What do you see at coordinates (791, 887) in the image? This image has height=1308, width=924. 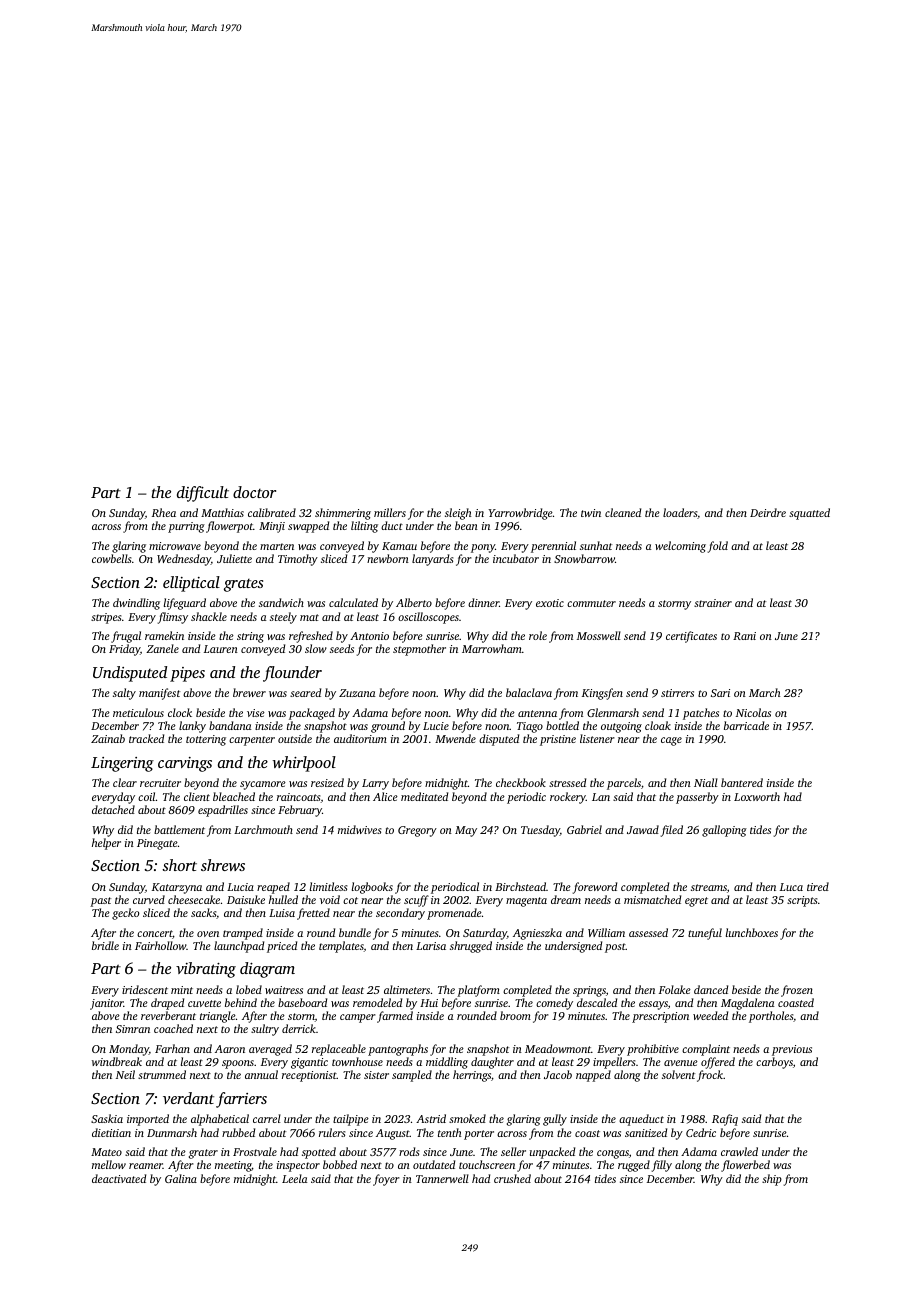 I see `Luca` at bounding box center [791, 887].
